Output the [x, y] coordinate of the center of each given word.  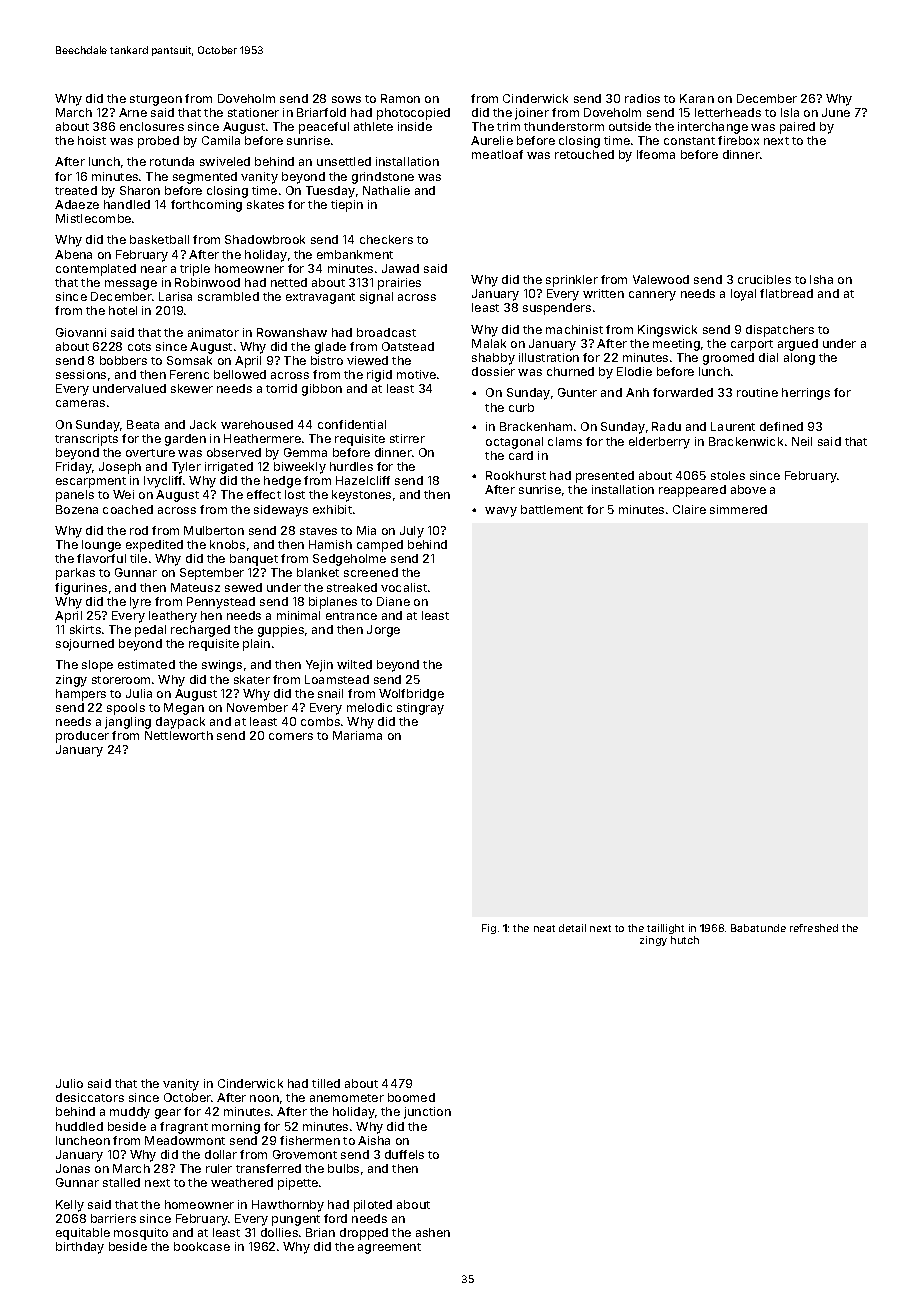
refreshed [814, 928]
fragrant [184, 1128]
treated [76, 190]
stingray [420, 709]
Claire [689, 509]
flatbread [786, 293]
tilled [326, 1083]
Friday [74, 468]
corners [291, 736]
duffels [404, 1154]
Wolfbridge [411, 695]
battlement [552, 509]
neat [544, 928]
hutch [685, 940]
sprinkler [572, 281]
